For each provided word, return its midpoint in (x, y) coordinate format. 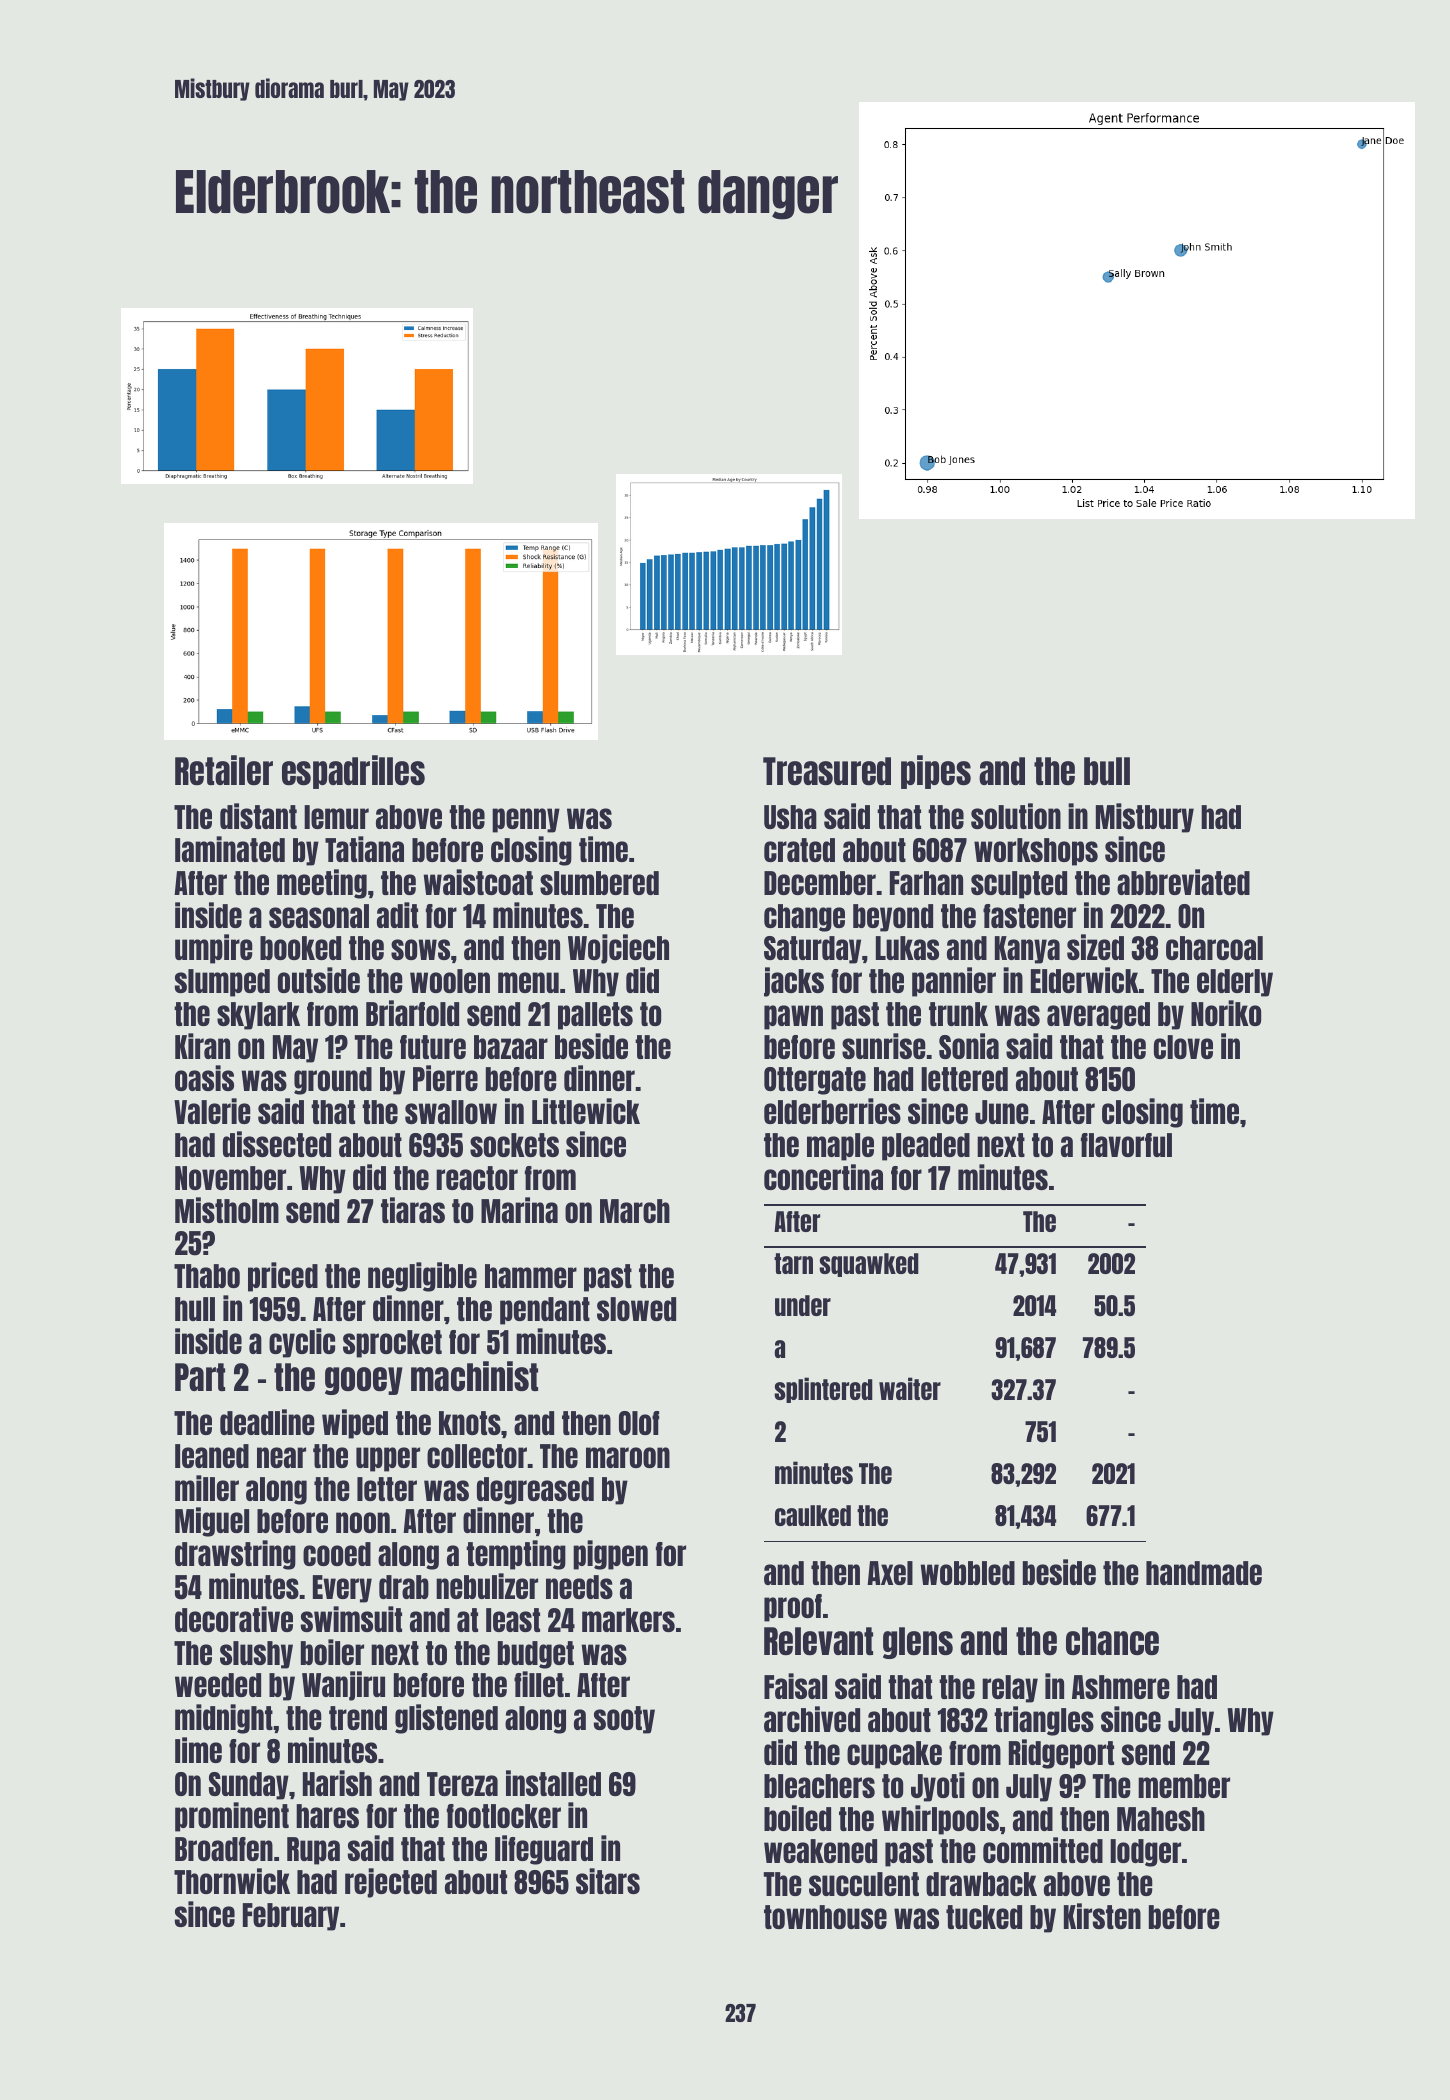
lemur (336, 817)
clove (1183, 1047)
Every (342, 1589)
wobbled (968, 1573)
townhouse (825, 1917)
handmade (1204, 1573)
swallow (451, 1112)
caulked (813, 1515)
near (281, 1457)
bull (1107, 771)
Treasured (827, 771)
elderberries (832, 1111)
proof (793, 1608)
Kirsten (1102, 1916)
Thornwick (232, 1881)
